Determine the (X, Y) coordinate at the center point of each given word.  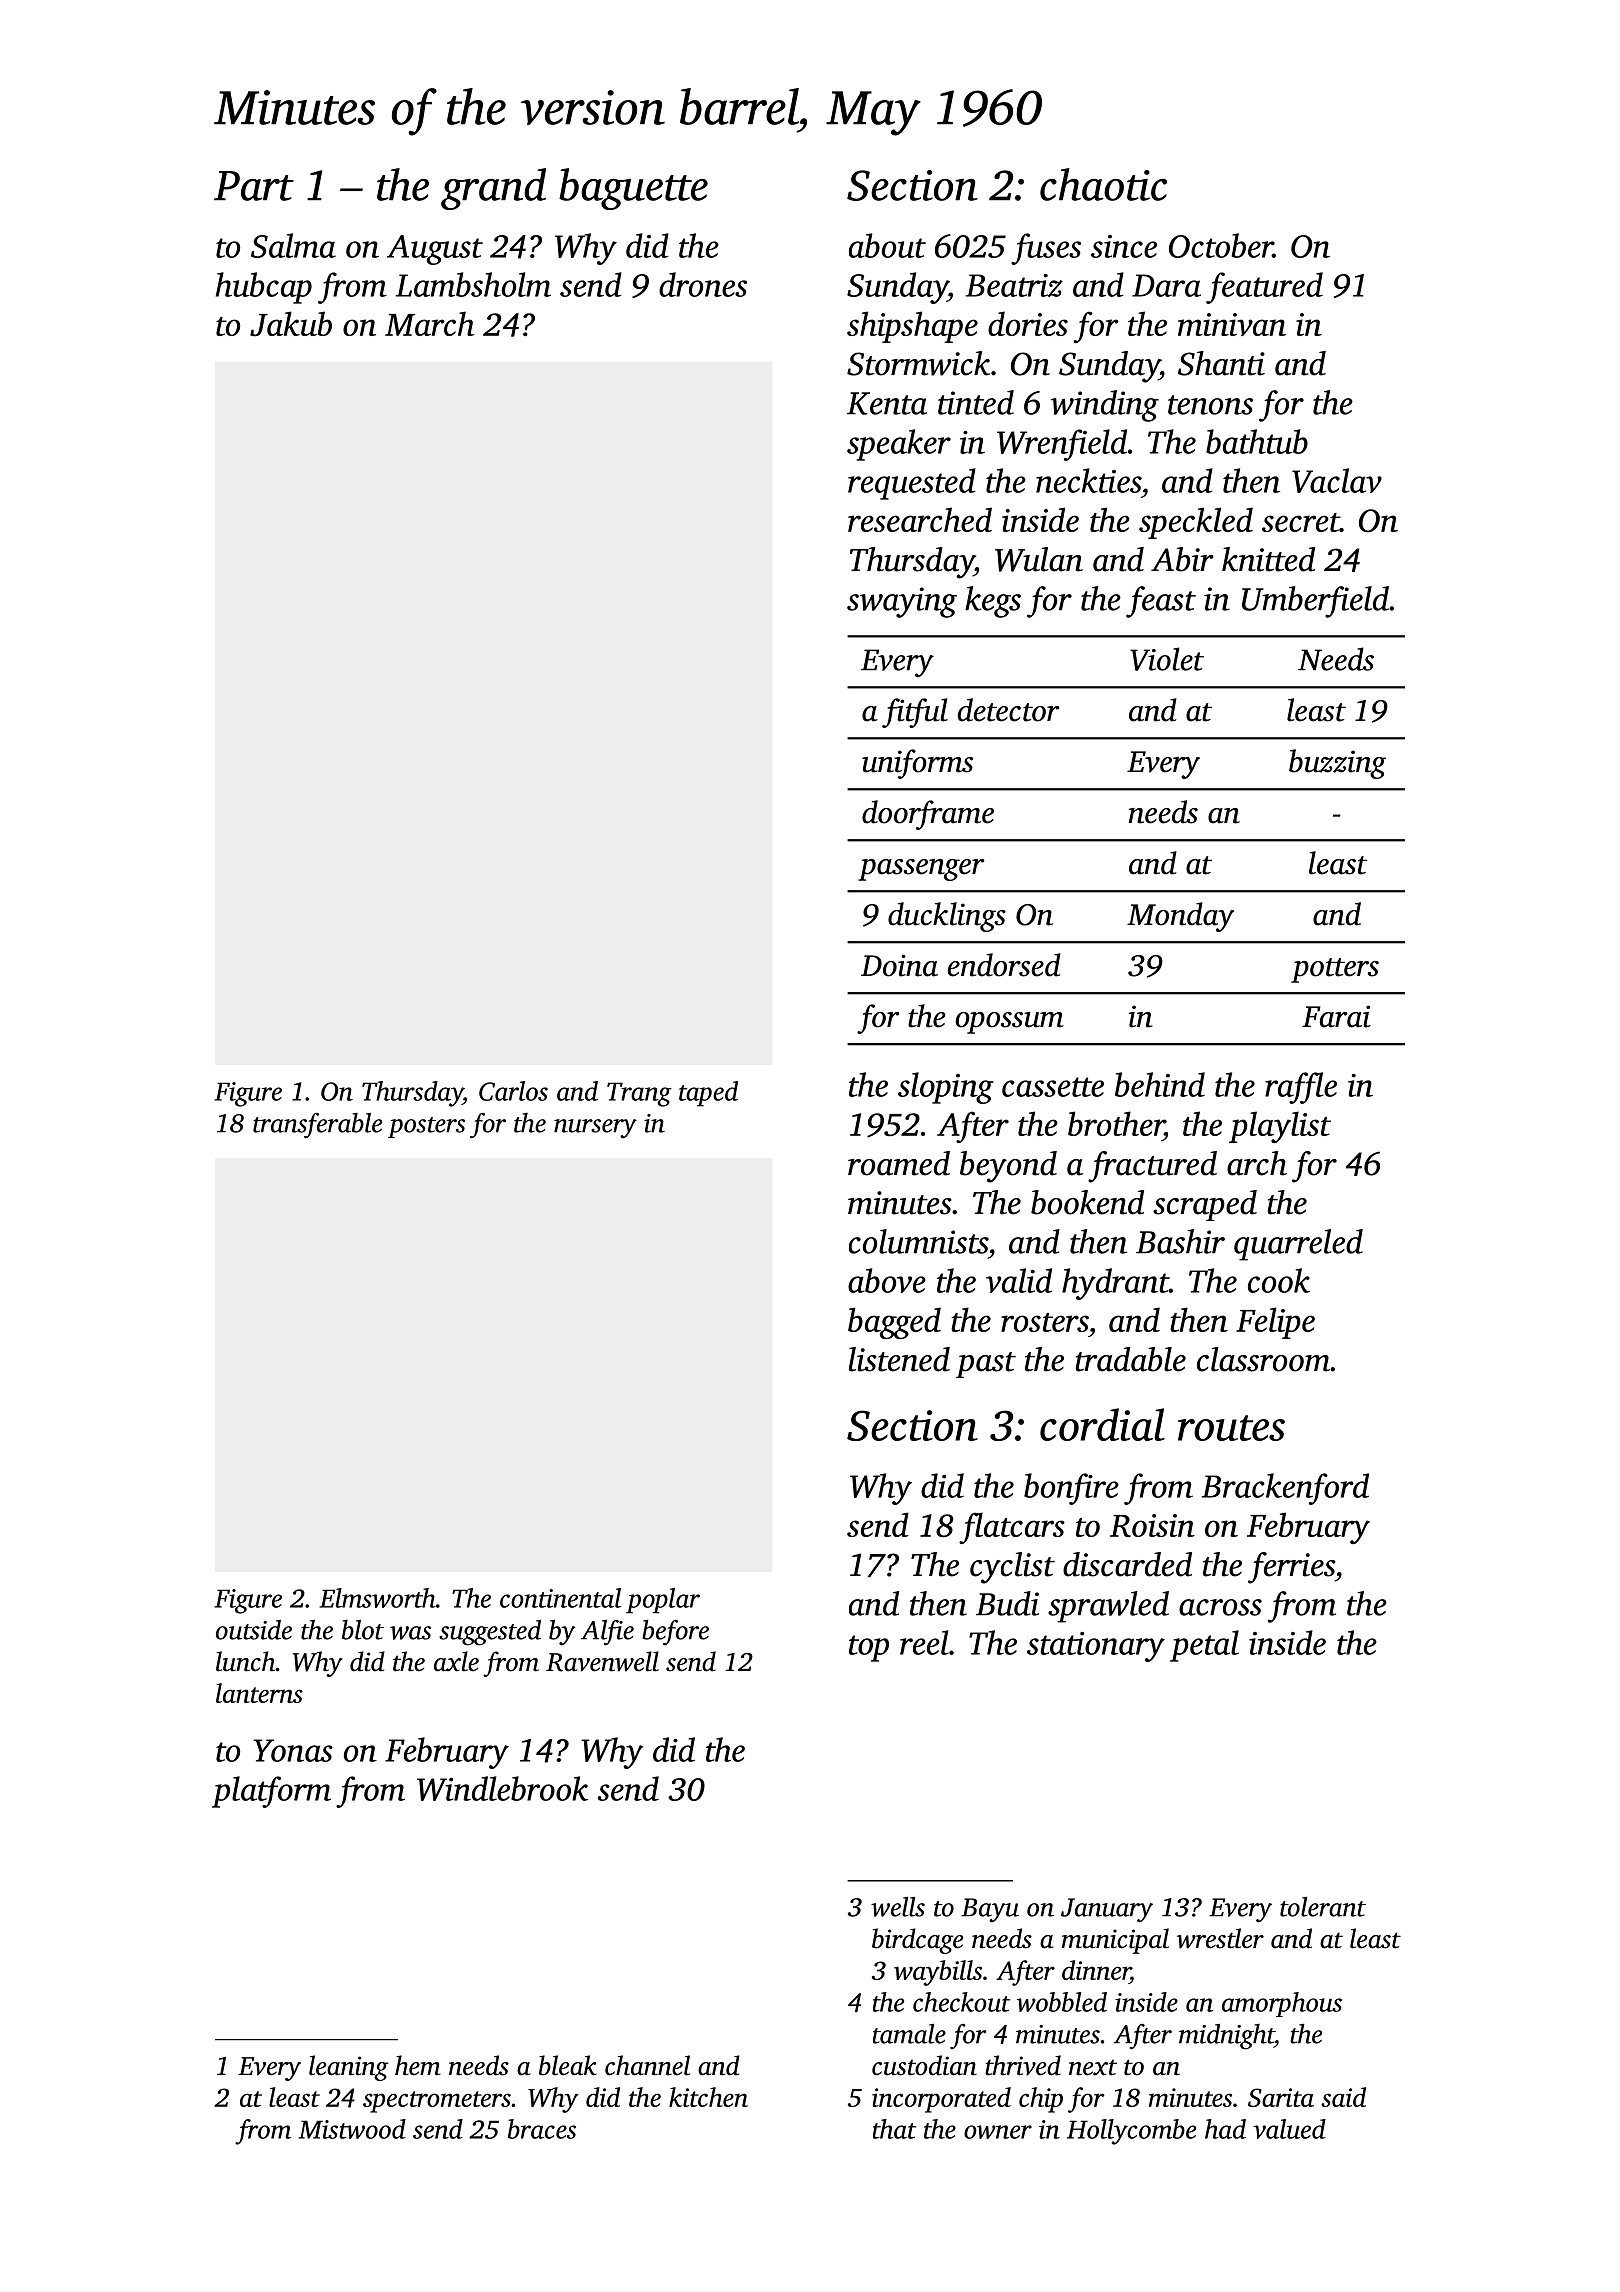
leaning (349, 2068)
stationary (1096, 1647)
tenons (1210, 405)
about (887, 245)
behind (1160, 1084)
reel (924, 1642)
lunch (246, 1661)
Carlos (513, 1091)
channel (647, 2065)
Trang (639, 1094)
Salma (293, 245)
